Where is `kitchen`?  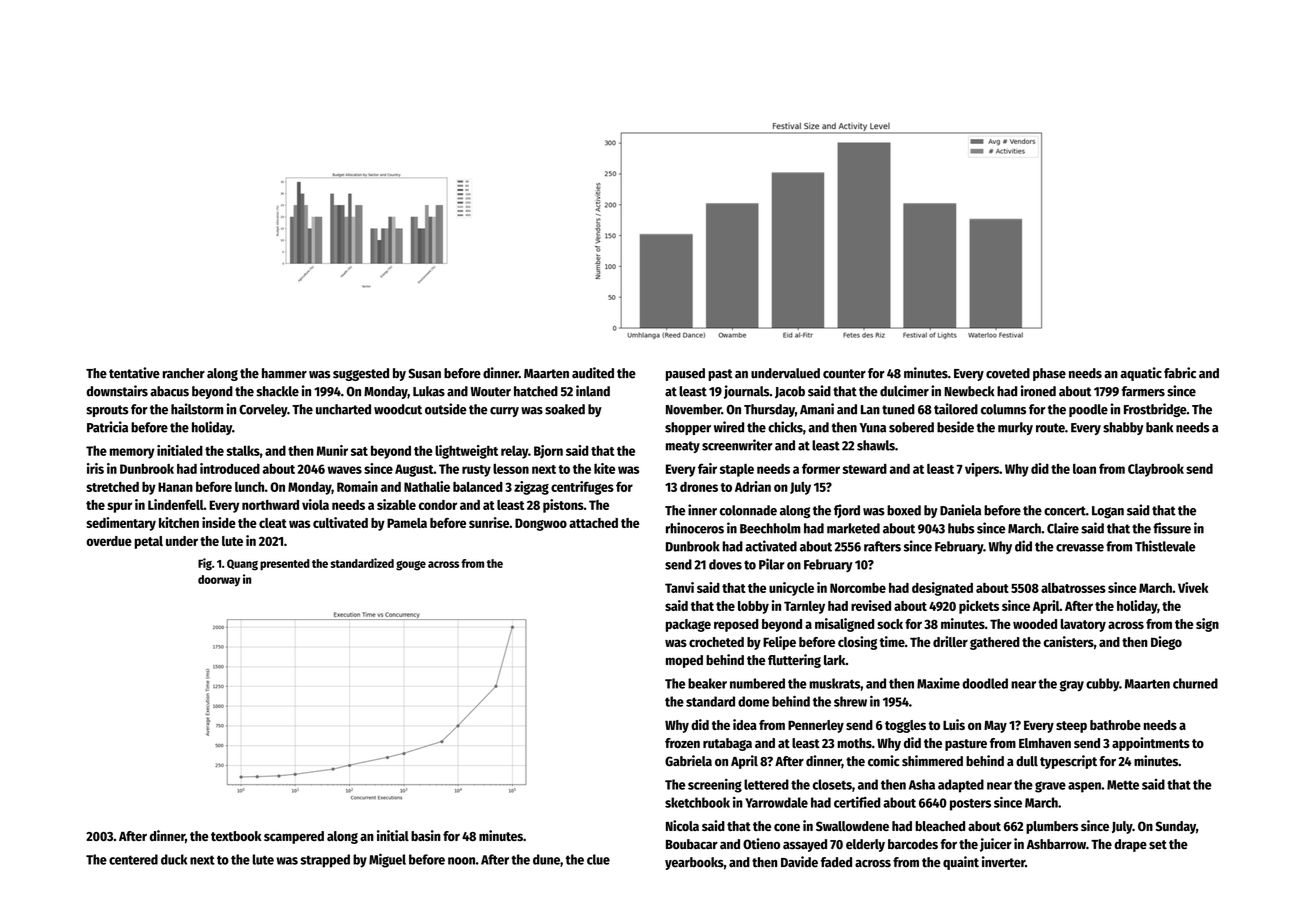 kitchen is located at coordinates (179, 522).
